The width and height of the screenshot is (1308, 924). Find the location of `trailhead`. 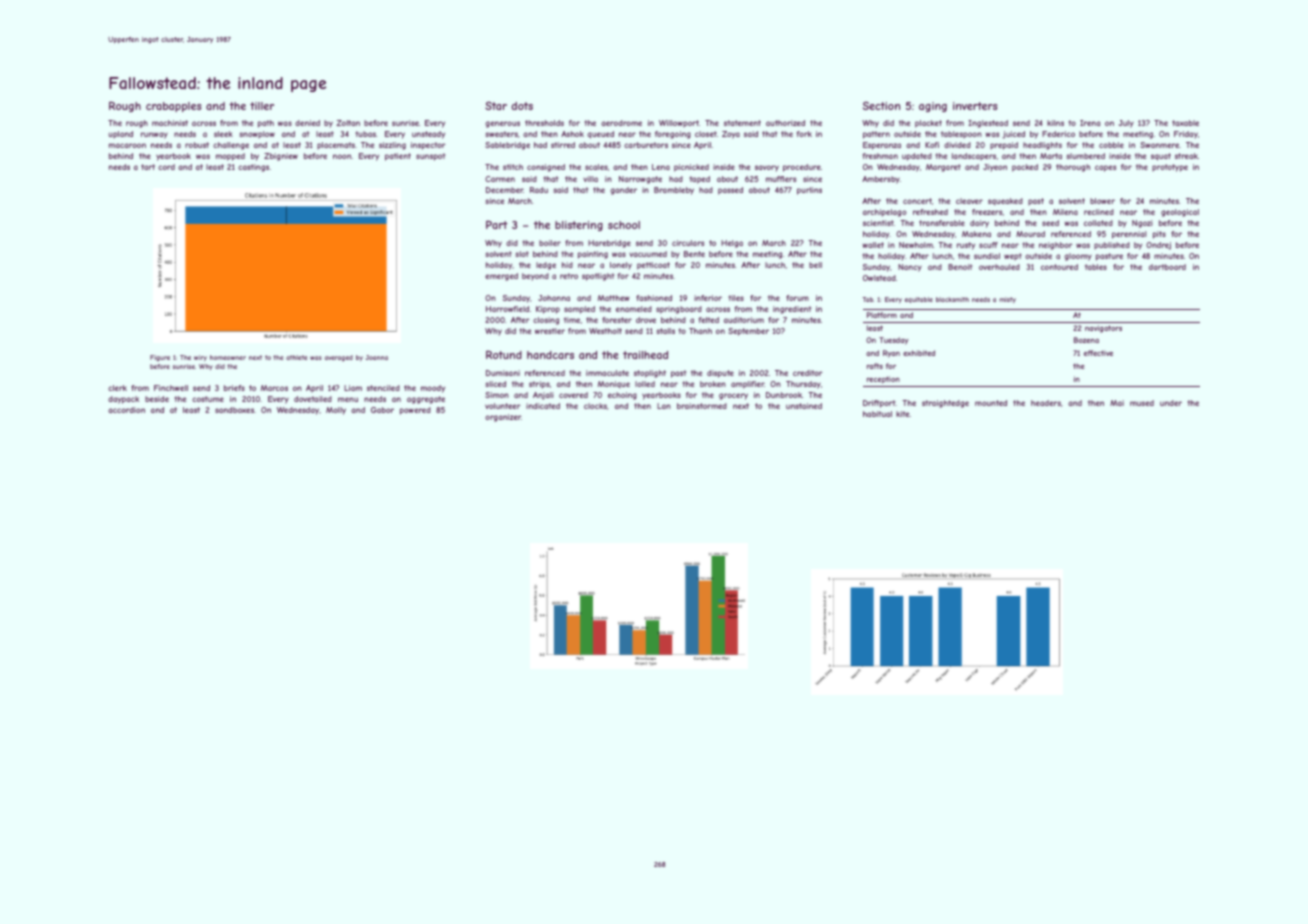

trailhead is located at coordinates (645, 355).
